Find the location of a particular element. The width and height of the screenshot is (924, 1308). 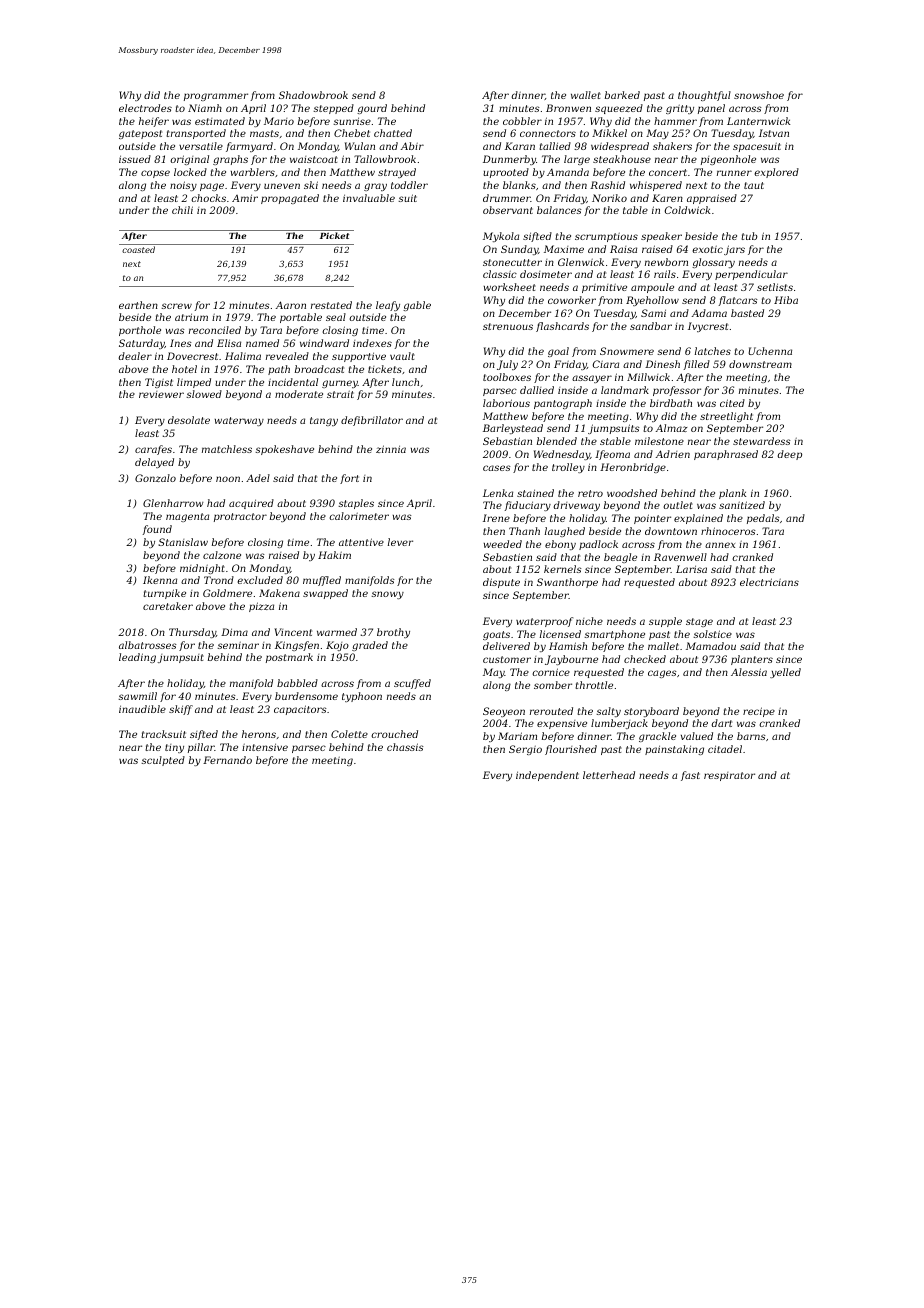

landmark is located at coordinates (625, 390).
